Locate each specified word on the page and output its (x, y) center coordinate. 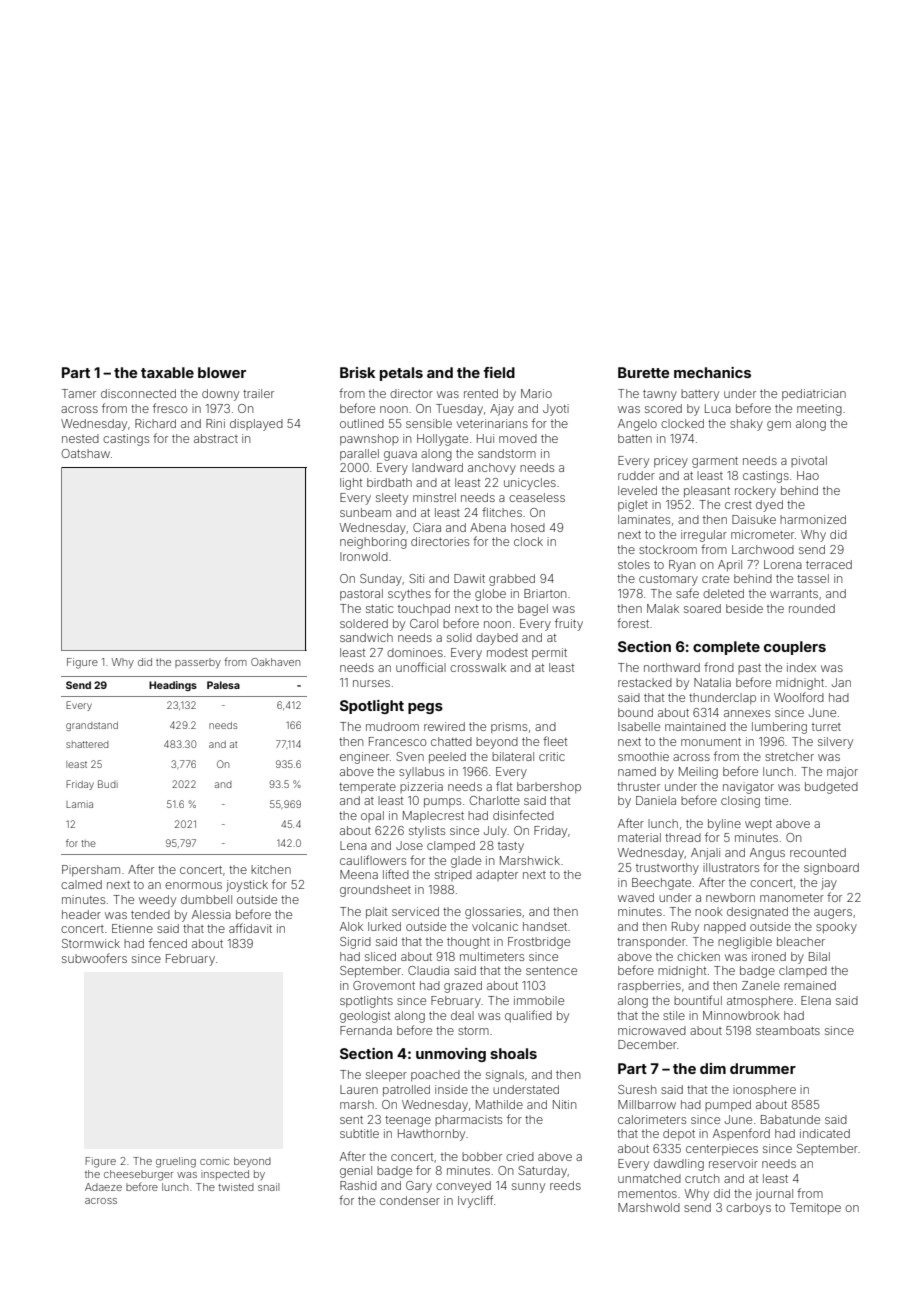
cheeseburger (138, 1175)
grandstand (92, 726)
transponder (651, 943)
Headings (173, 686)
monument (711, 742)
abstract (216, 438)
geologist (365, 1017)
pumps (442, 803)
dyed (769, 506)
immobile (539, 1000)
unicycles (530, 484)
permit (549, 654)
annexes (747, 713)
